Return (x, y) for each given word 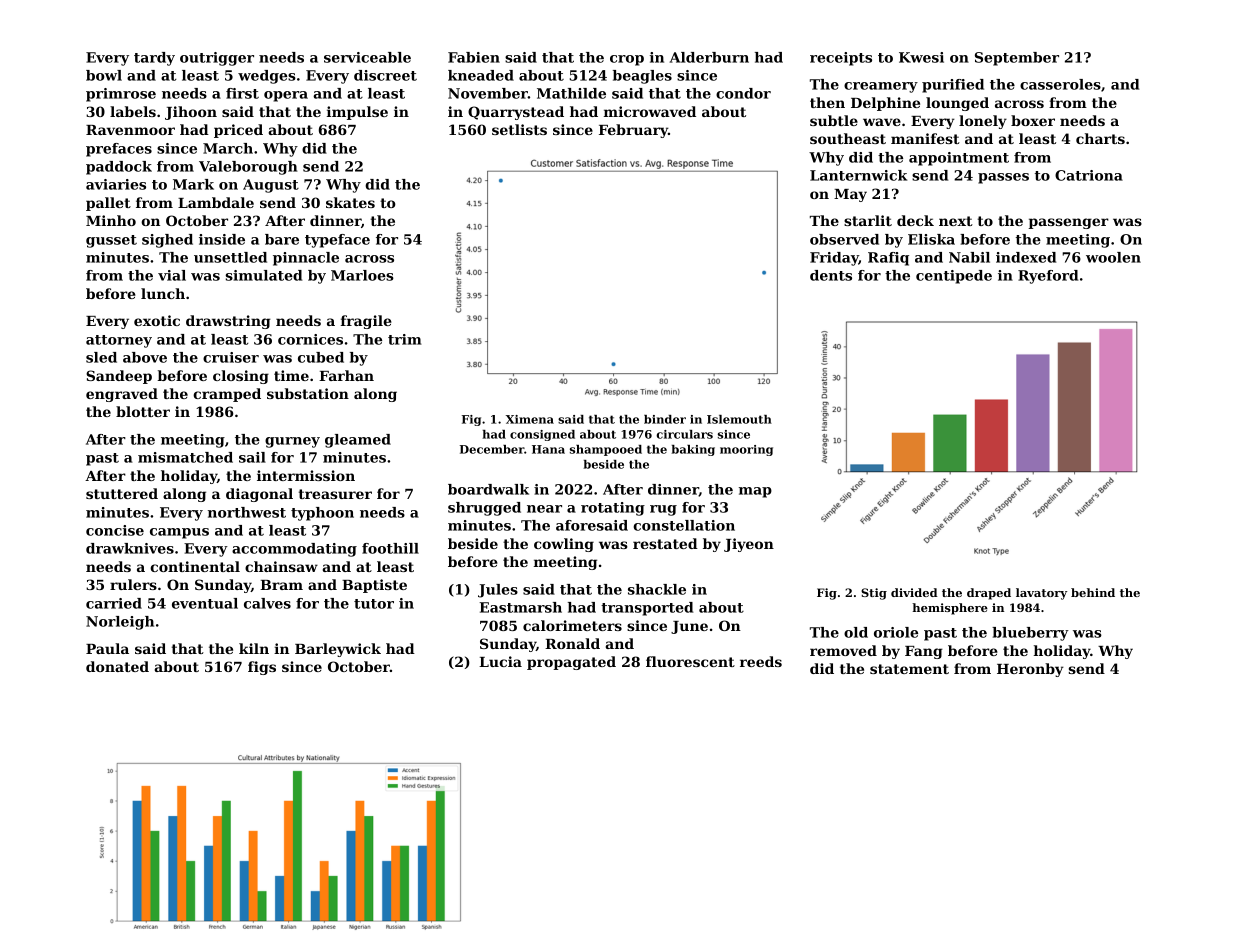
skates (350, 202)
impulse (357, 113)
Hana (548, 449)
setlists (519, 129)
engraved (122, 395)
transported (647, 609)
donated (117, 666)
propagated (571, 663)
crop (627, 60)
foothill (390, 548)
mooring (746, 450)
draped (989, 594)
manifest (925, 138)
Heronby (1030, 670)
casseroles (1060, 84)
